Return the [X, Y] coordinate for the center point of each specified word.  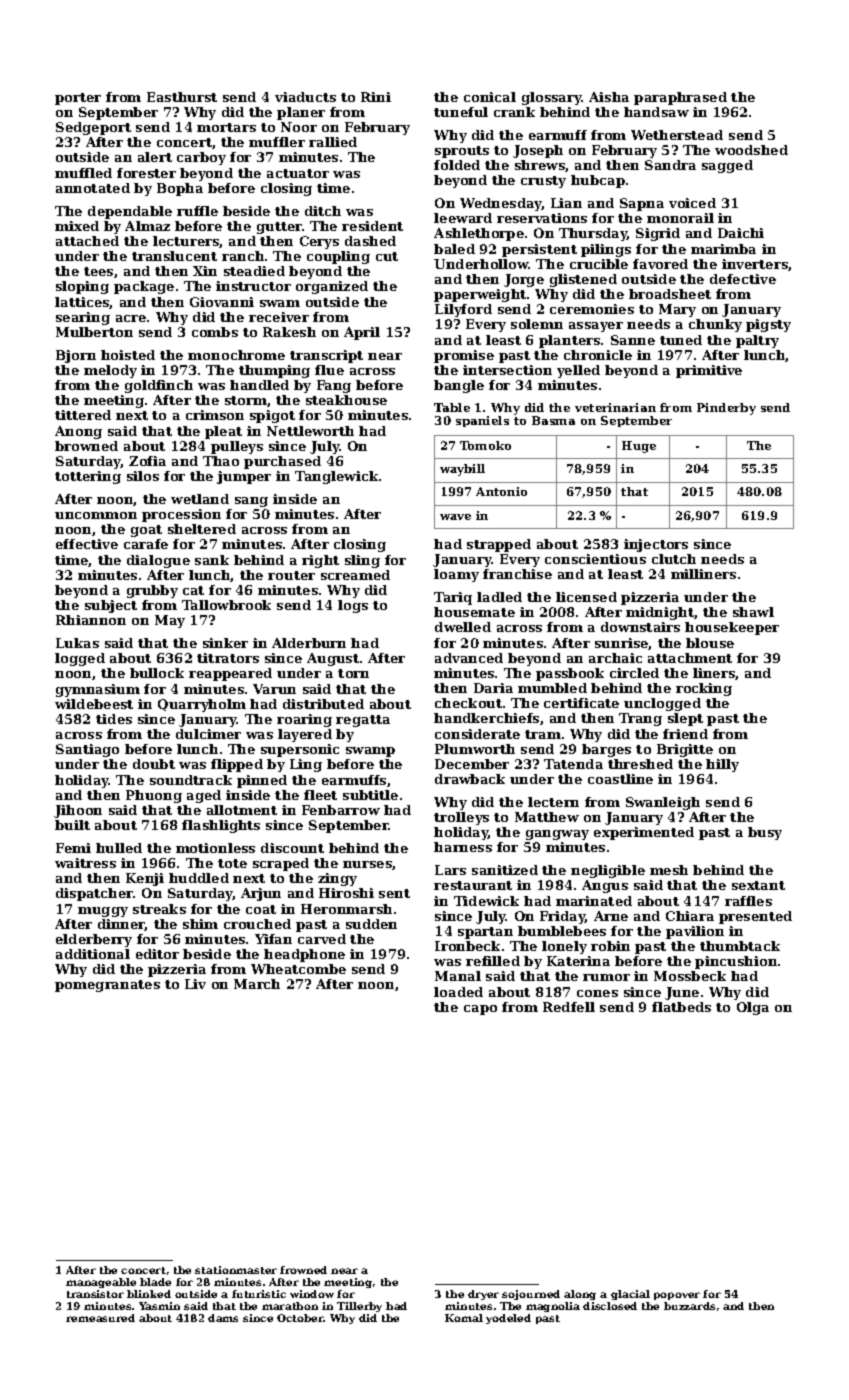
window [312, 1294]
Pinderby [726, 409]
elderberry [94, 940]
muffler [277, 142]
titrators [228, 658]
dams [223, 1318]
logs [353, 606]
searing [83, 318]
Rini [376, 97]
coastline [620, 779]
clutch [674, 559]
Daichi [741, 233]
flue [329, 370]
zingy [337, 879]
